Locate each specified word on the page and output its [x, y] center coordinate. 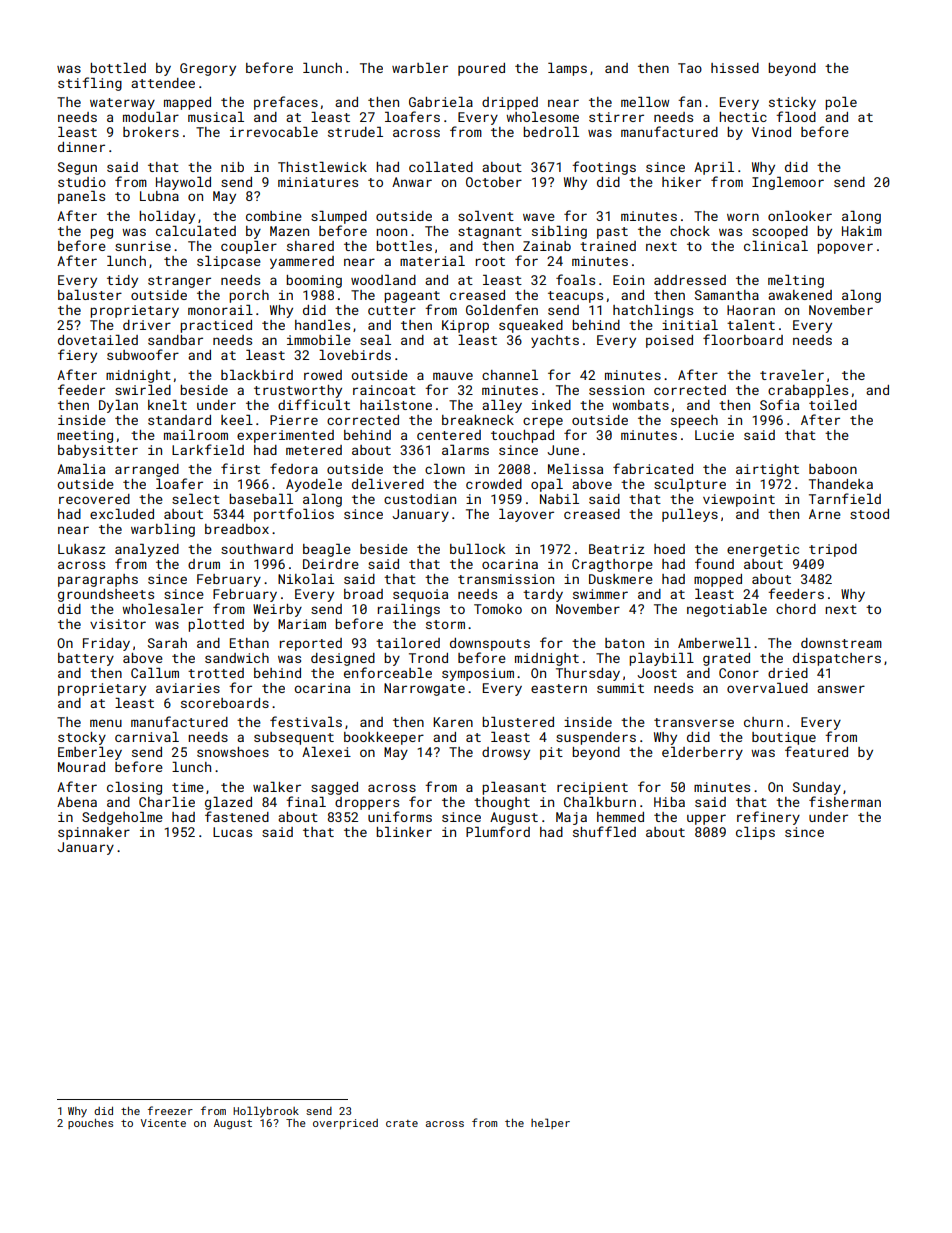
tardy [543, 595]
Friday [106, 644]
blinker [404, 832]
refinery [768, 818]
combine [274, 216]
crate [402, 1123]
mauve [453, 376]
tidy [122, 281]
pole [841, 103]
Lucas [232, 832]
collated [441, 167]
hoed [669, 549]
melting [796, 281]
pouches [90, 1124]
